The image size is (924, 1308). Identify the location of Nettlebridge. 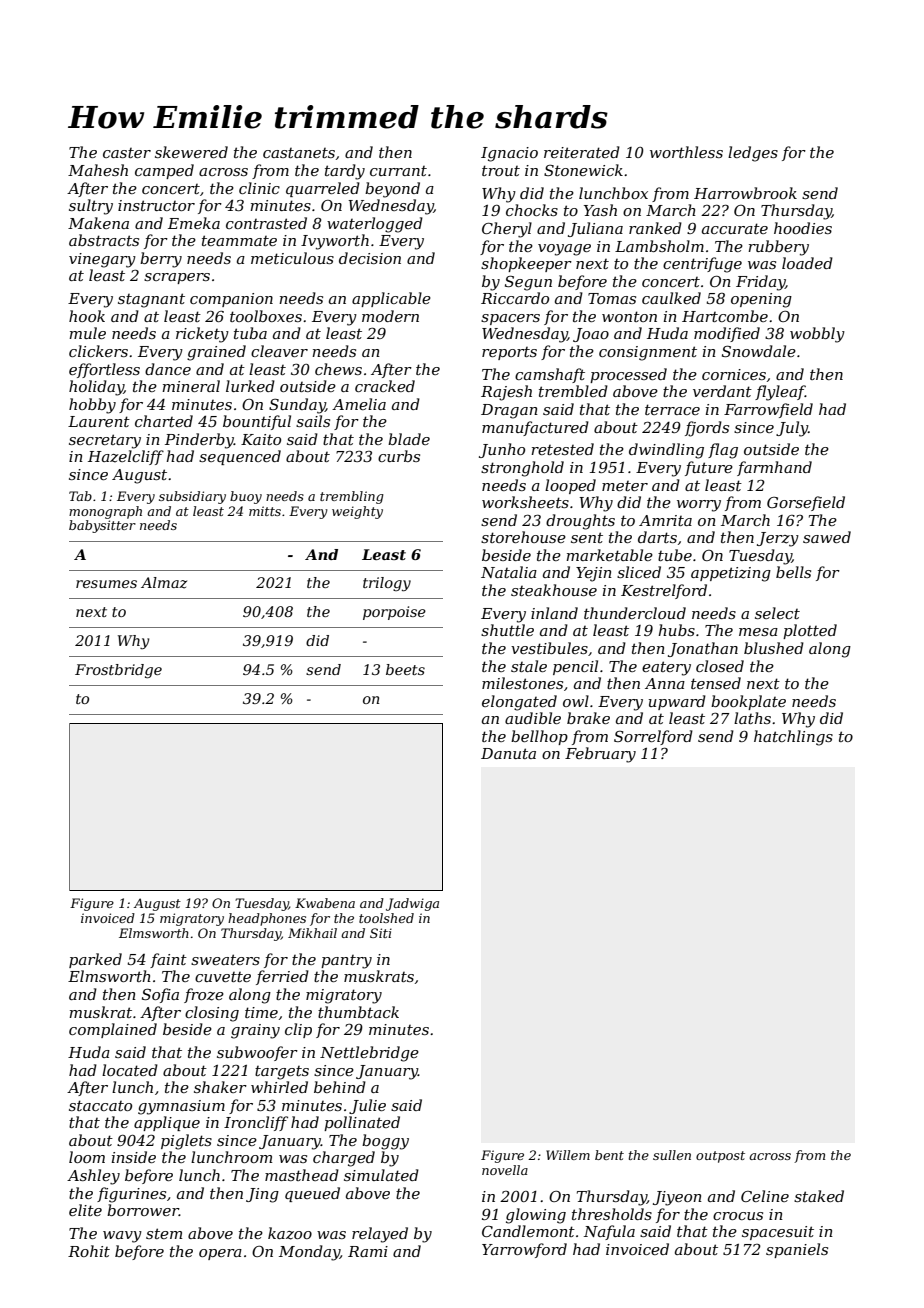
(369, 1054).
